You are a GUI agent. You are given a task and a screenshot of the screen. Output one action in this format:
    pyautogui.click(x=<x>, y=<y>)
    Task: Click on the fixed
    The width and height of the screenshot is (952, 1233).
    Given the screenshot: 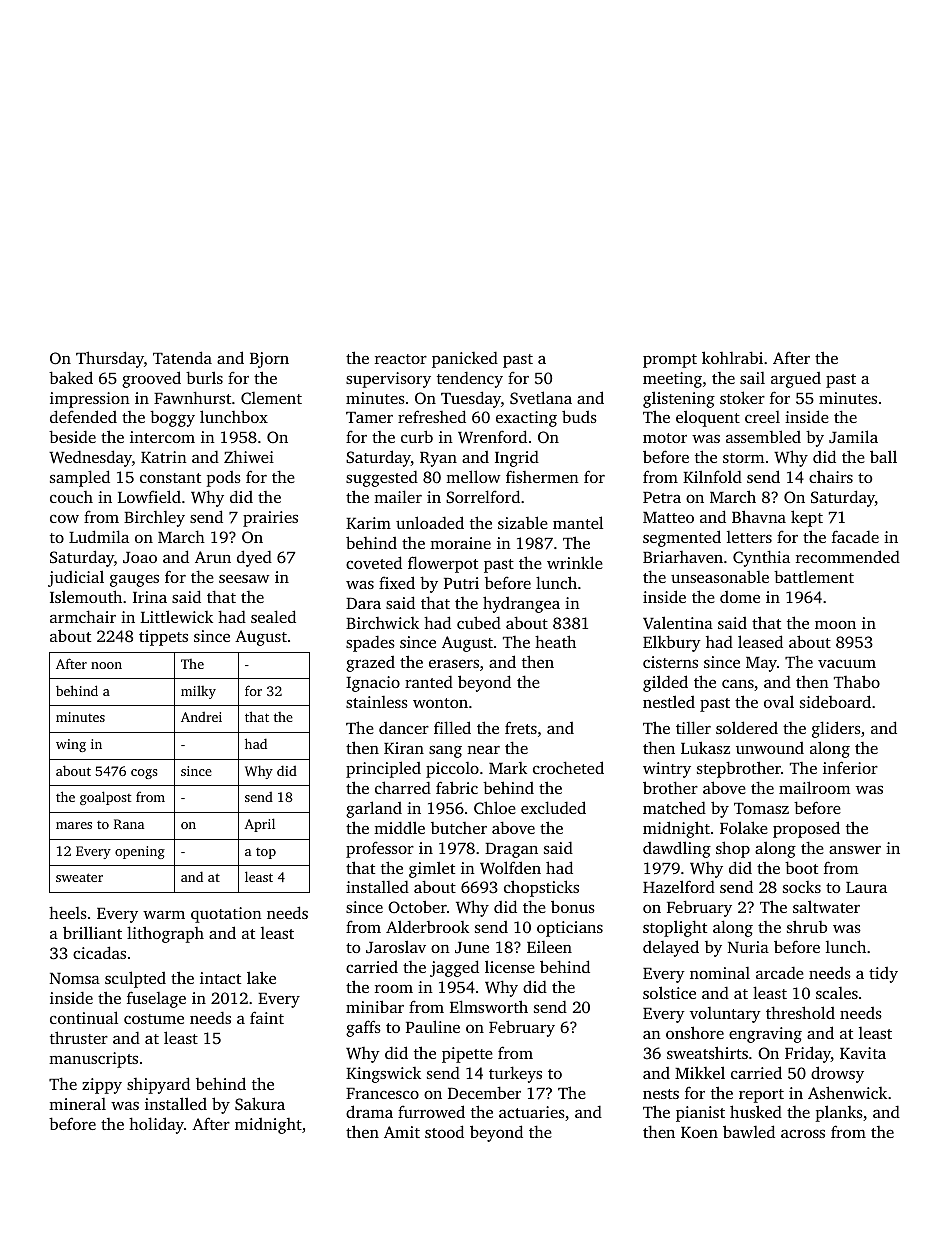 What is the action you would take?
    pyautogui.click(x=397, y=582)
